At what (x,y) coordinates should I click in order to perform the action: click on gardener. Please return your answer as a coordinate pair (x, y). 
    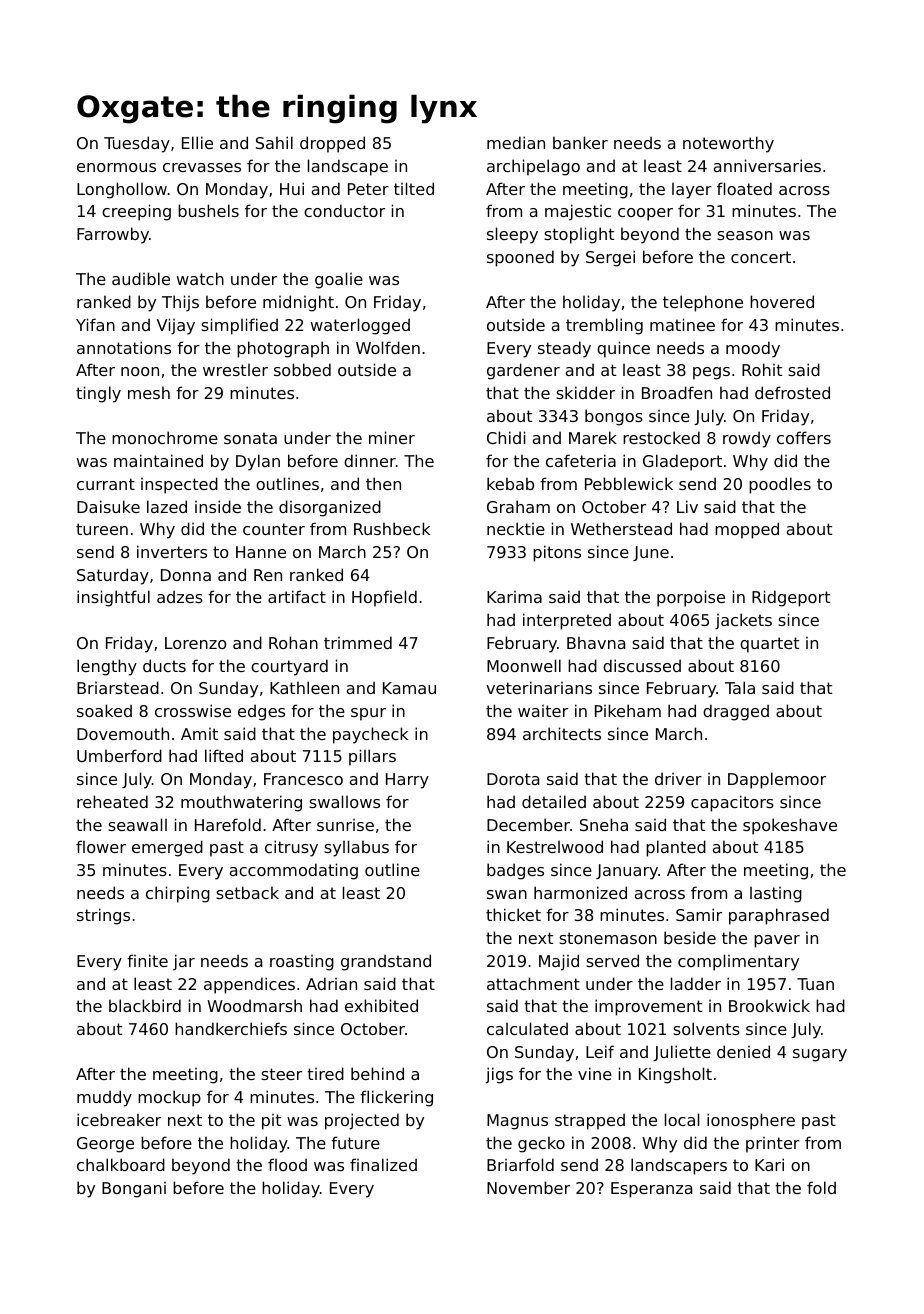
    Looking at the image, I should click on (523, 371).
